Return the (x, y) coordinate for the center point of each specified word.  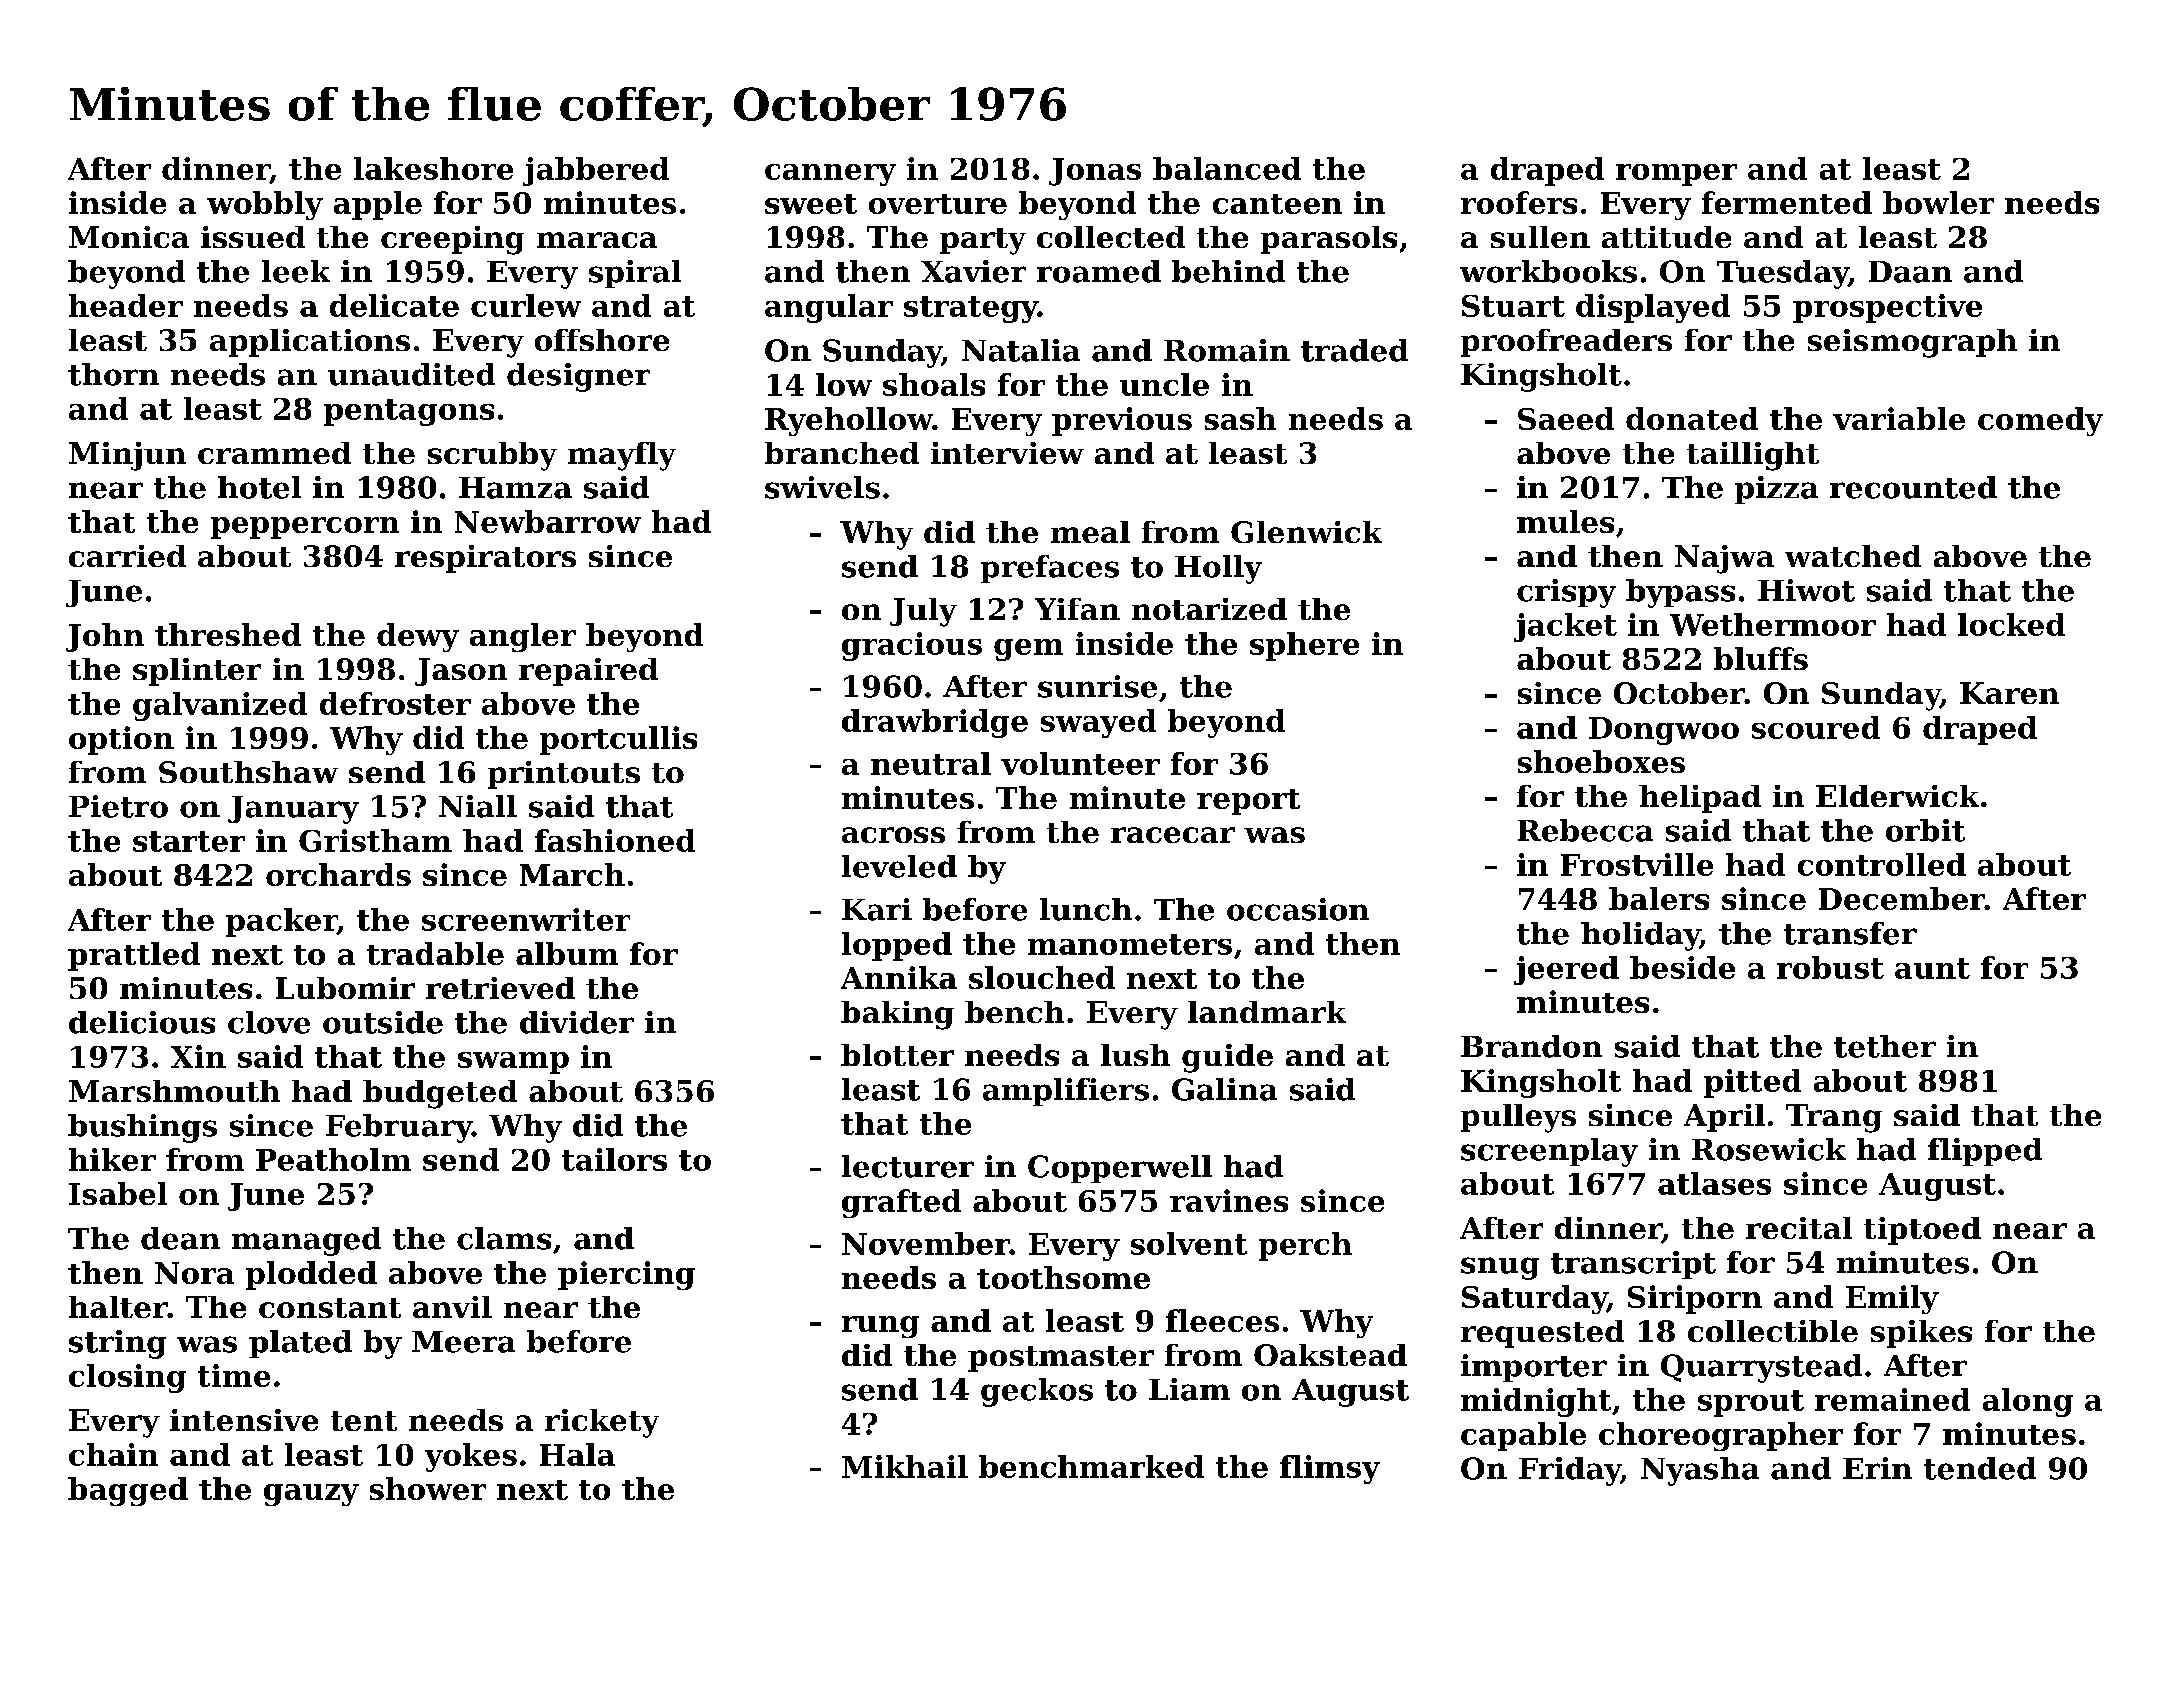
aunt (1932, 968)
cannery (830, 175)
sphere (1304, 646)
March (572, 874)
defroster (395, 703)
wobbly (265, 205)
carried (127, 556)
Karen (2009, 693)
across (893, 835)
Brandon (1531, 1046)
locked (2011, 624)
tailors (614, 1159)
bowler (1938, 202)
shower (428, 1488)
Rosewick (1769, 1149)
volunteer (1080, 763)
